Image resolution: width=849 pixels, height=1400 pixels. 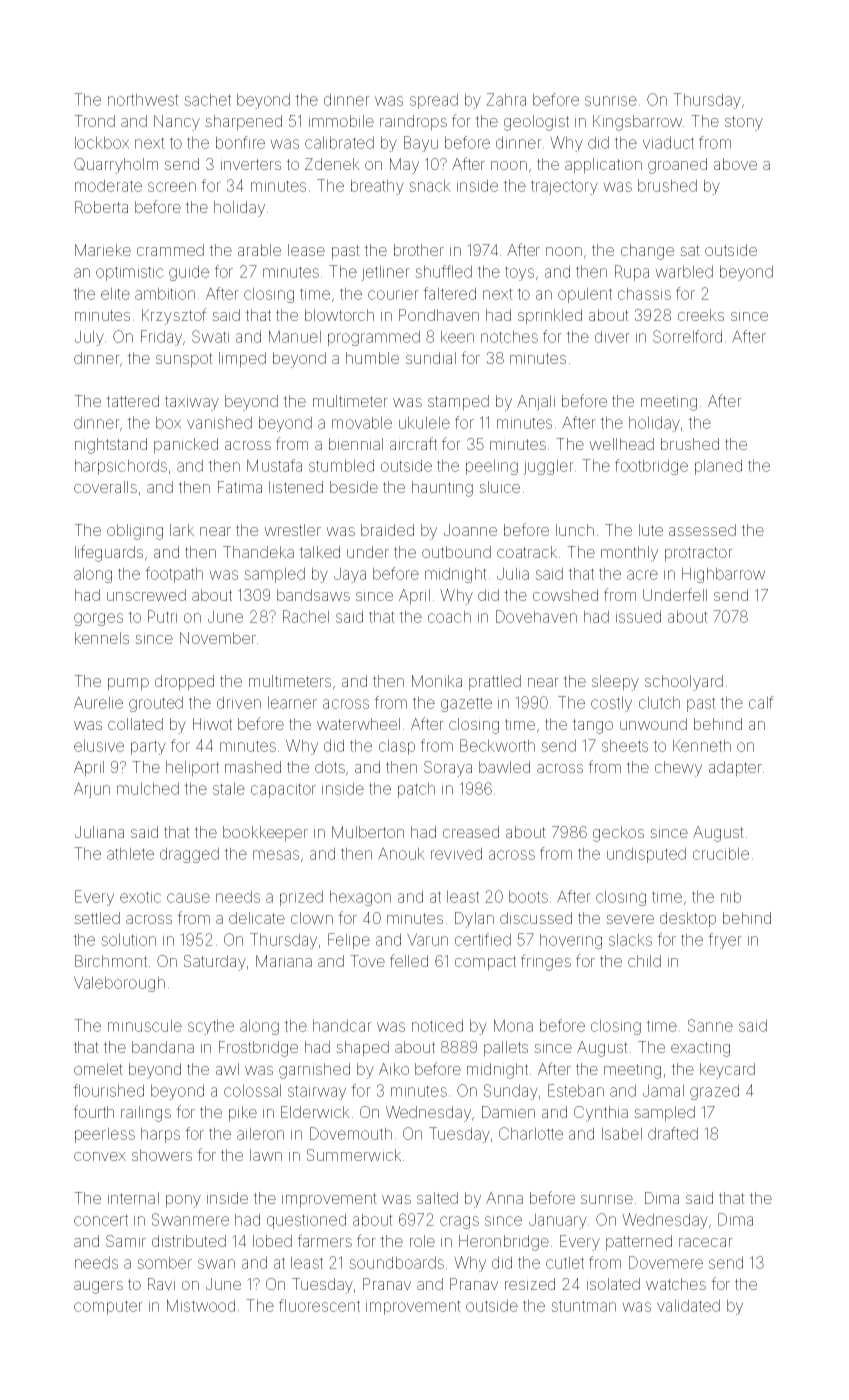 What do you see at coordinates (483, 939) in the screenshot?
I see `certified` at bounding box center [483, 939].
